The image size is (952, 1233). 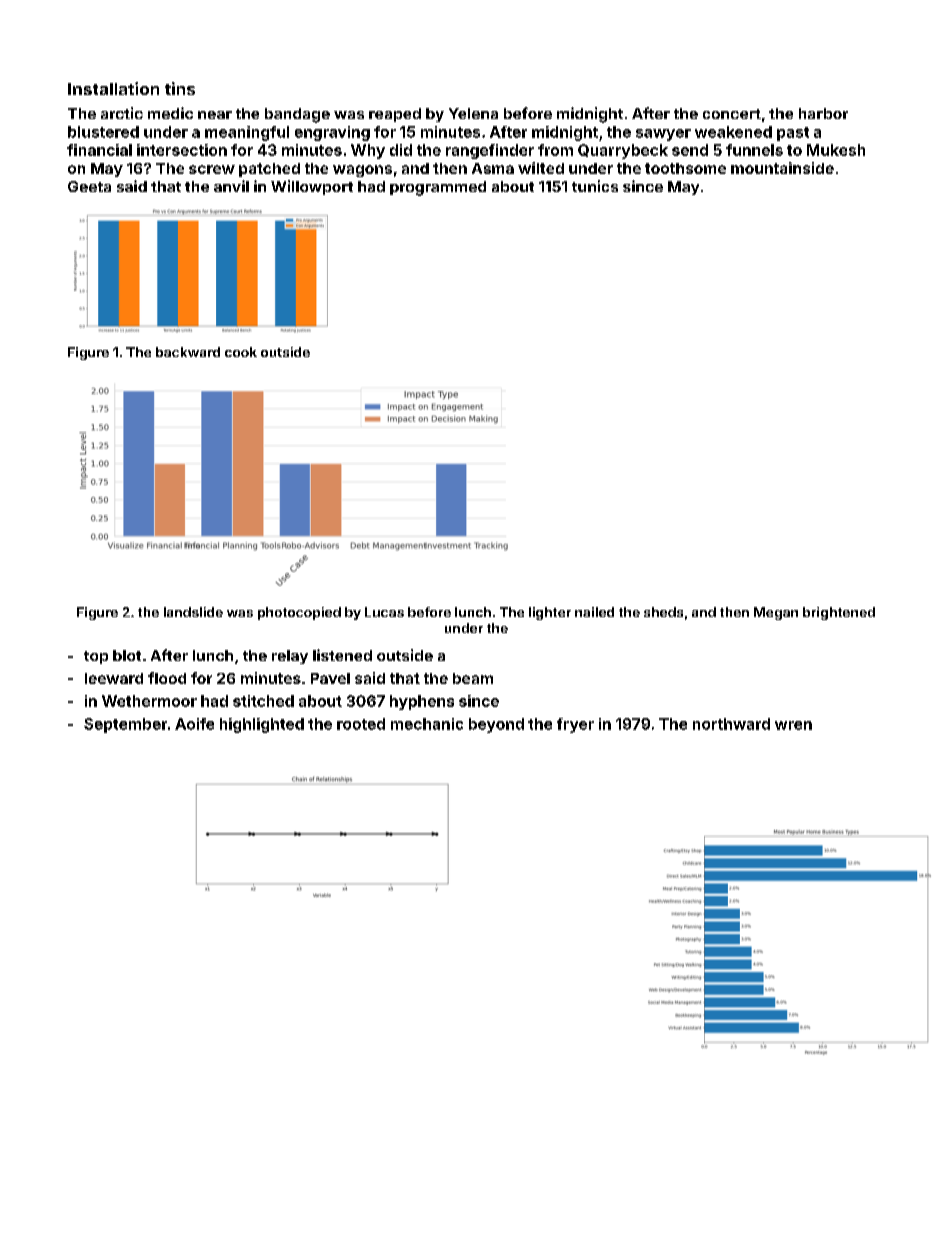 I want to click on stitched, so click(x=263, y=701).
